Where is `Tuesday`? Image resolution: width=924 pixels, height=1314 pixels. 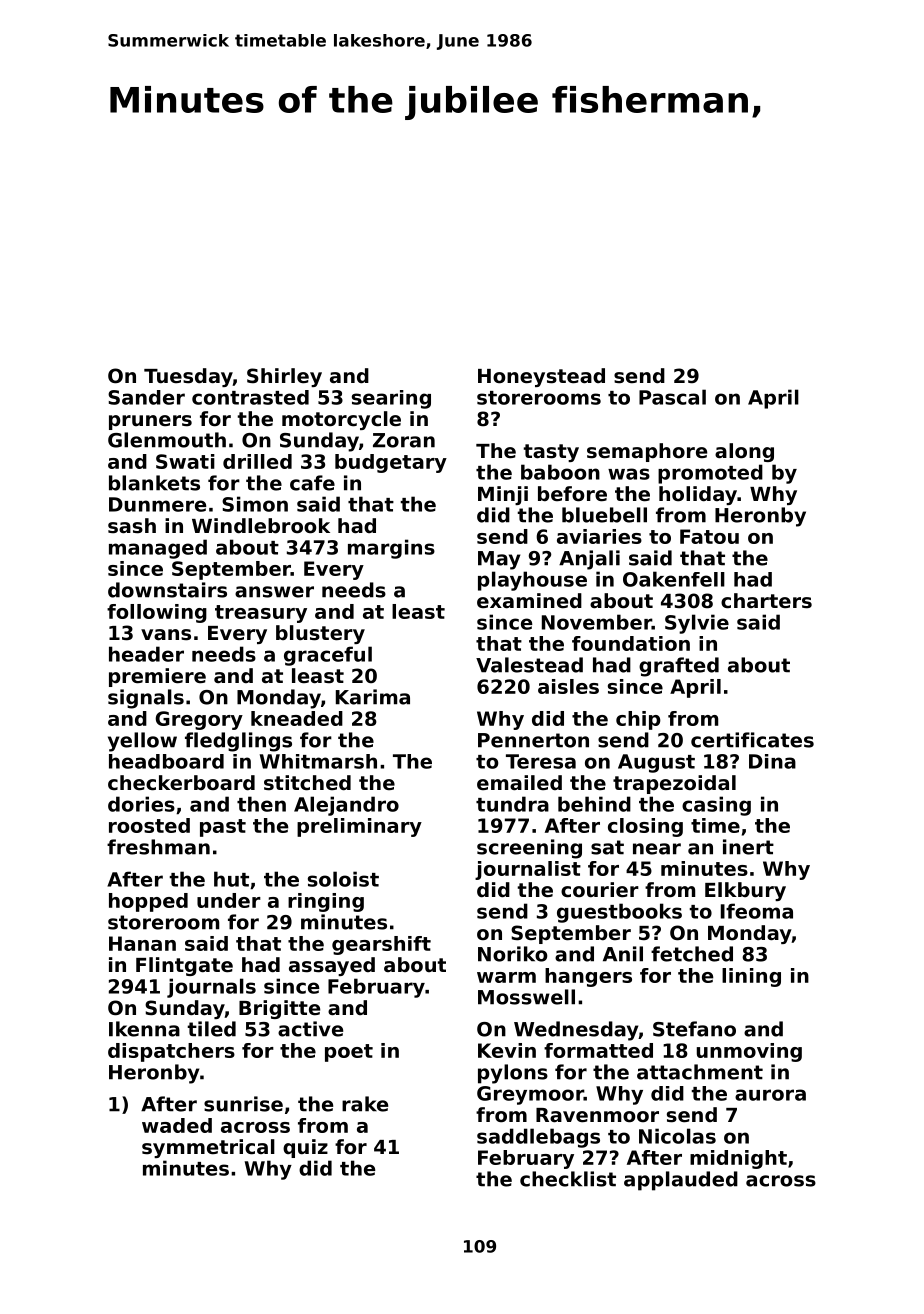 Tuesday is located at coordinates (188, 377).
